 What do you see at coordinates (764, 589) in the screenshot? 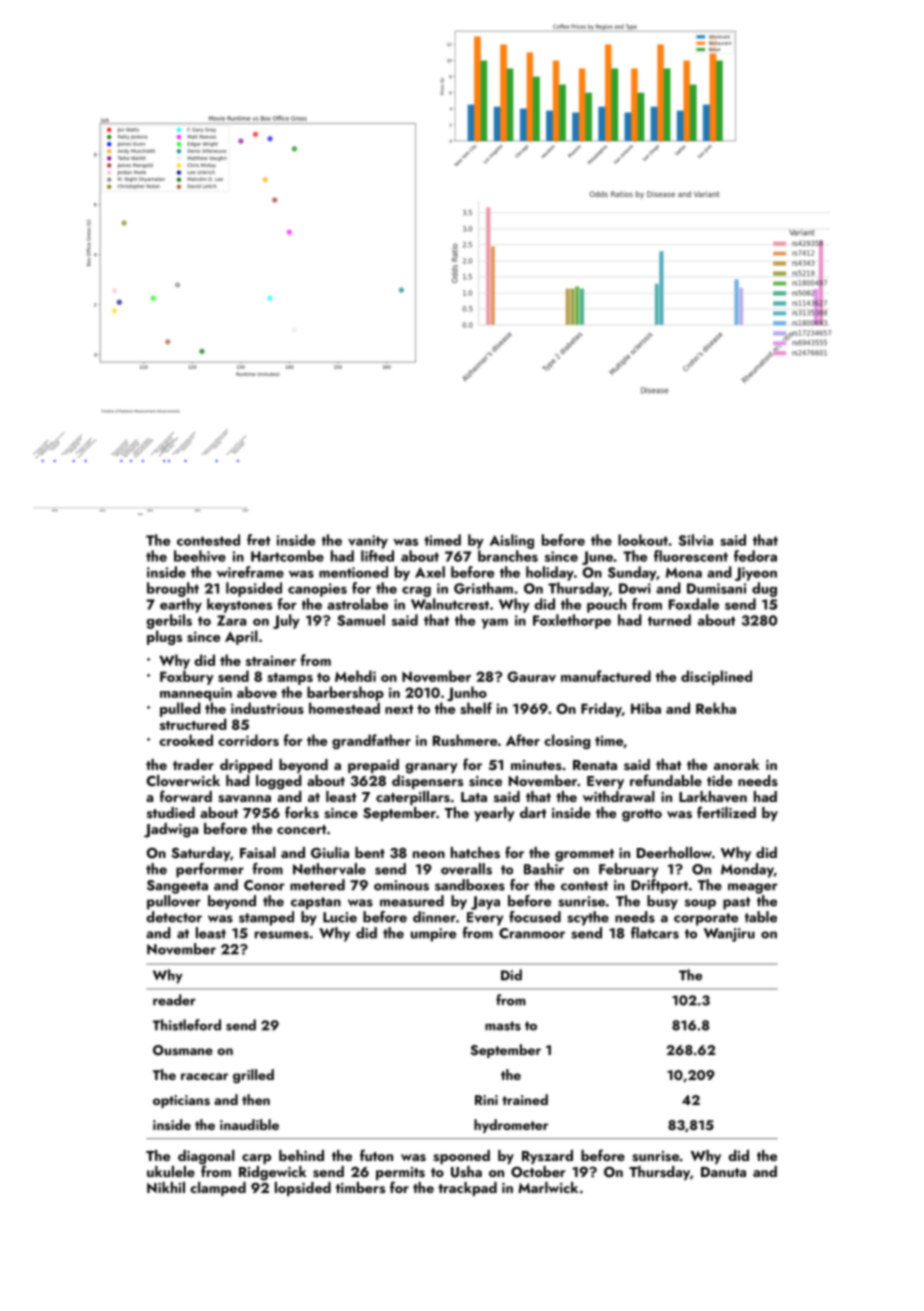
I see `dug` at bounding box center [764, 589].
